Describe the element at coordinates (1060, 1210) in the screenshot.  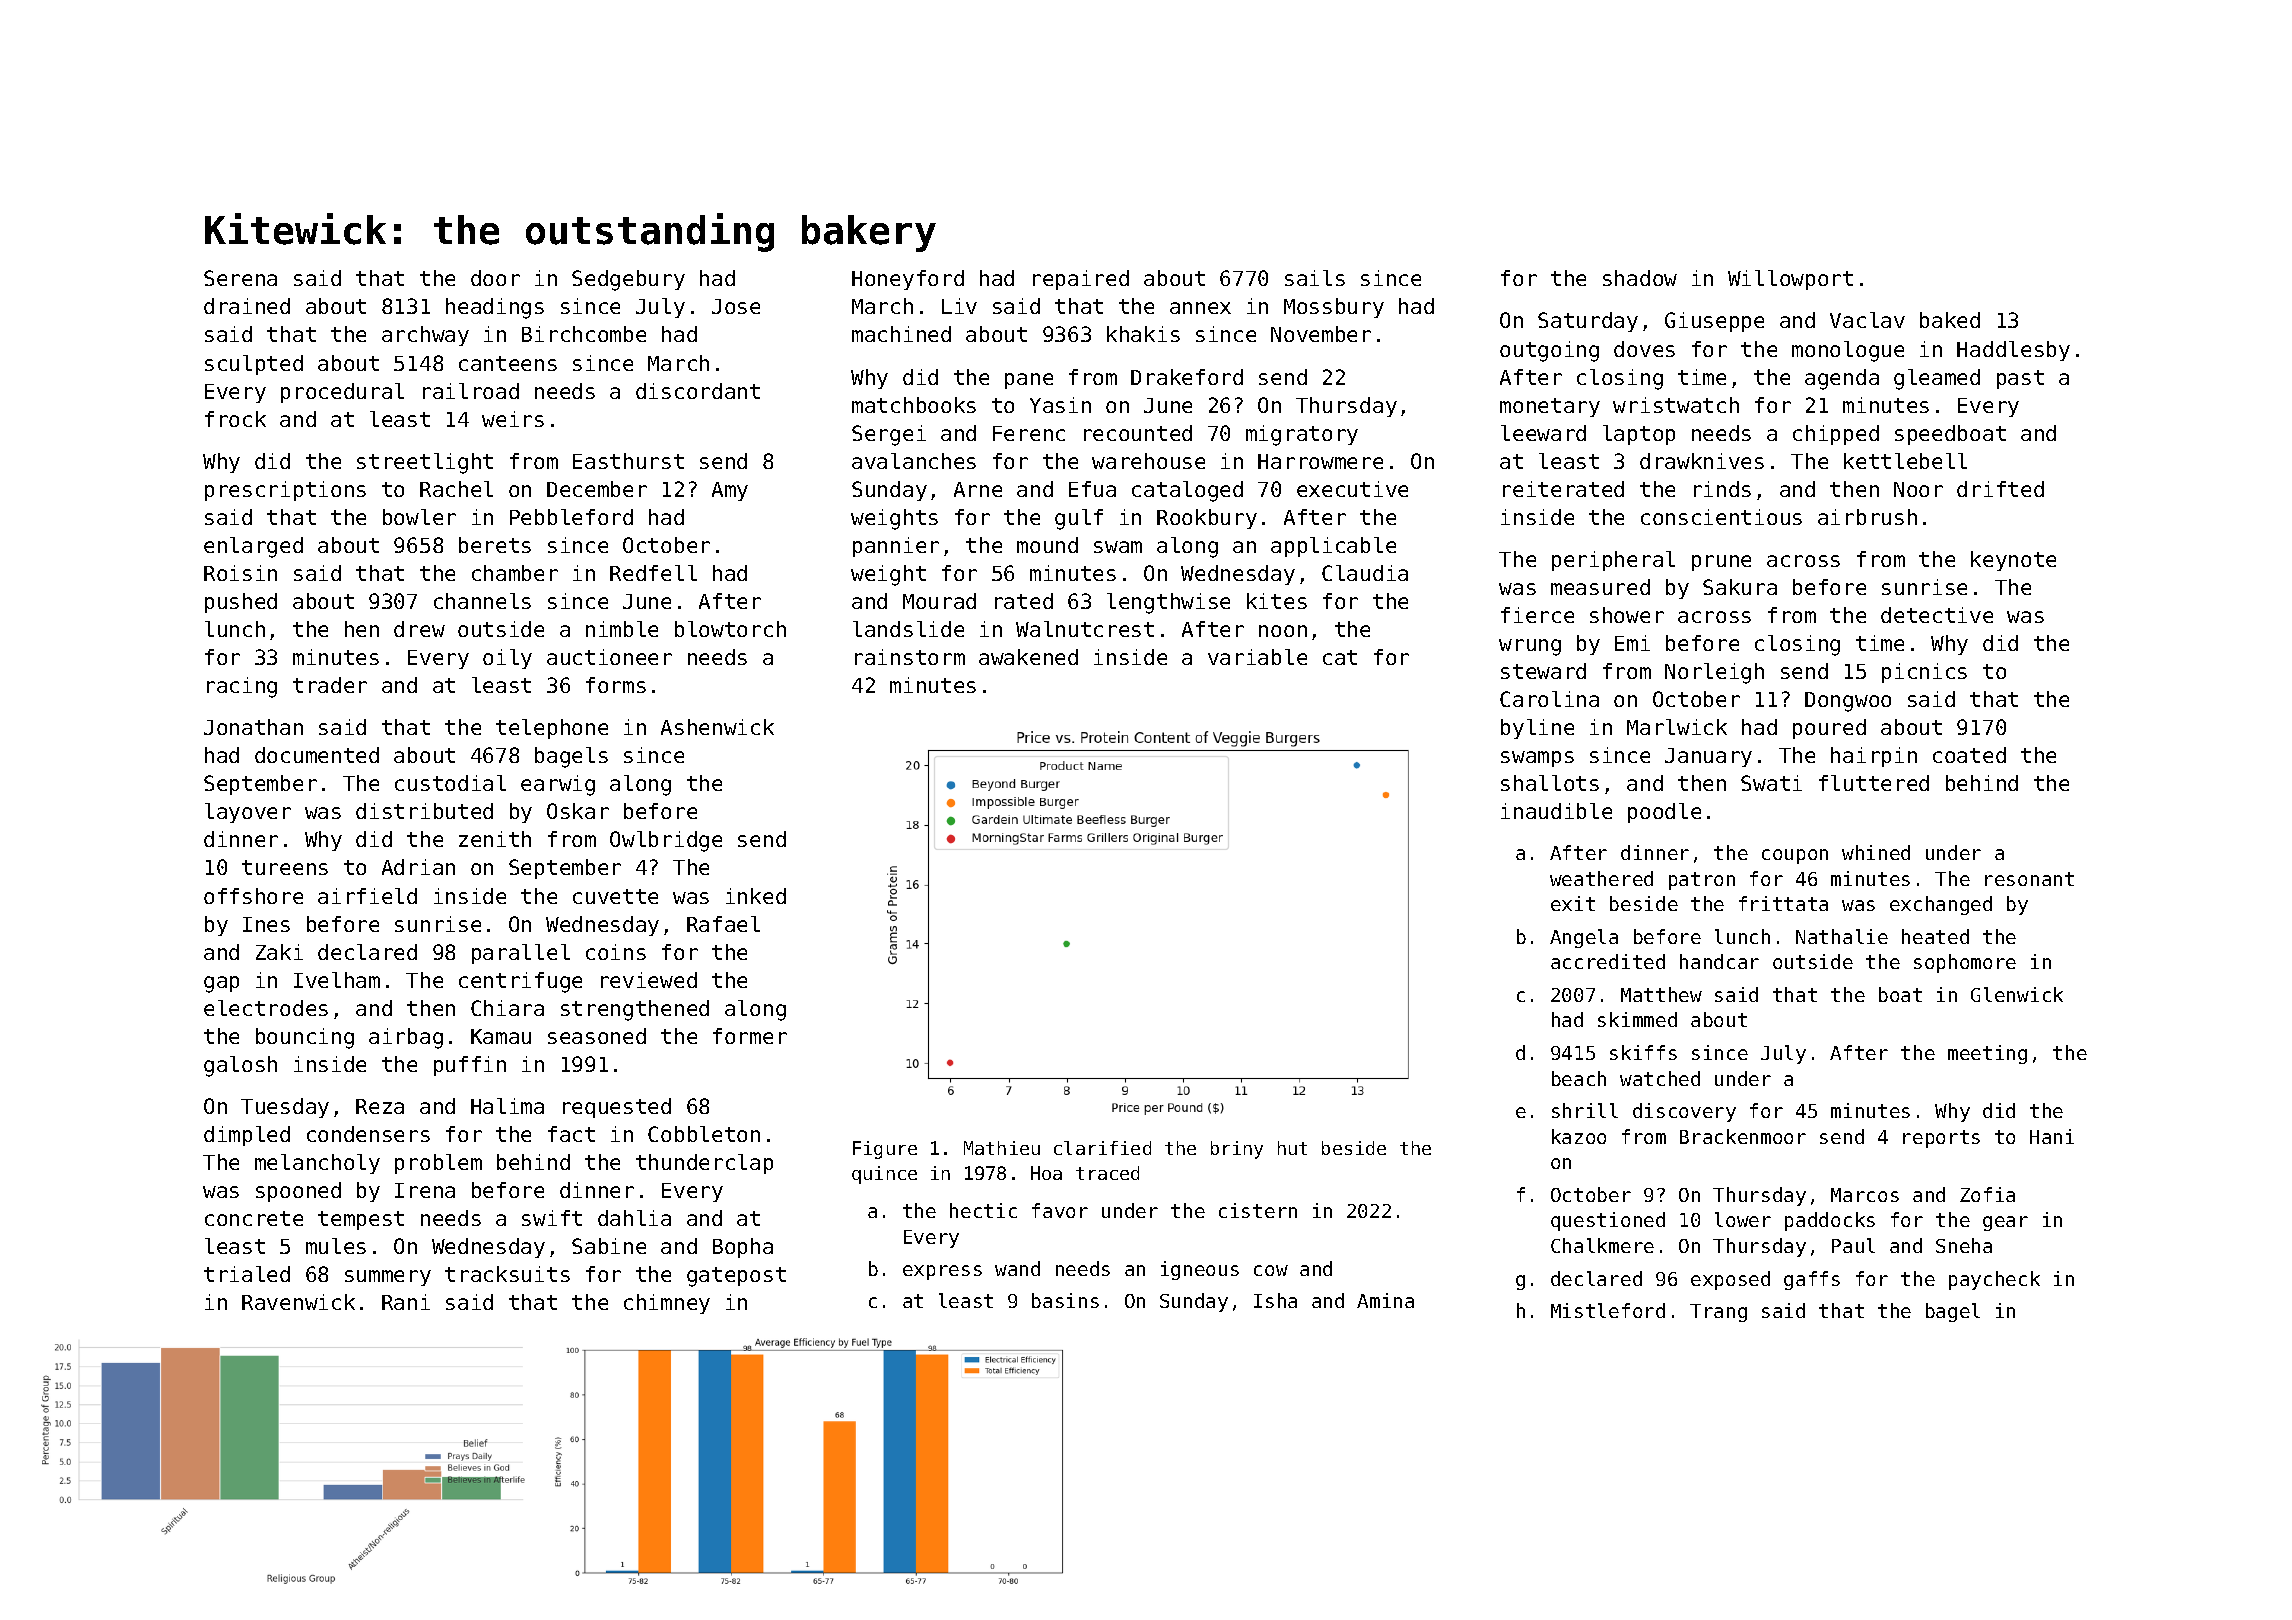
I see `favor` at that location.
